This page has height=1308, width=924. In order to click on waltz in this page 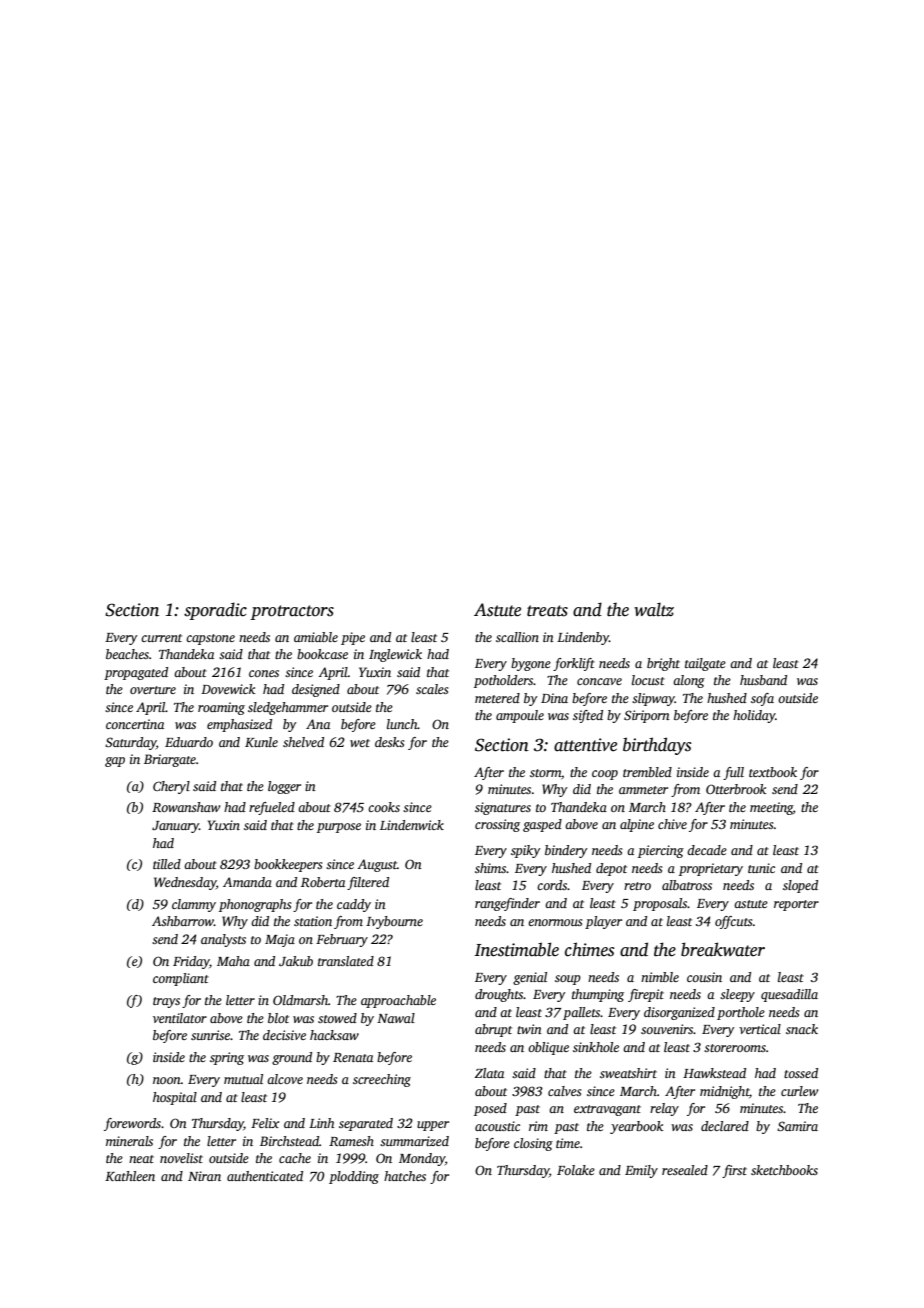, I will do `click(654, 610)`.
